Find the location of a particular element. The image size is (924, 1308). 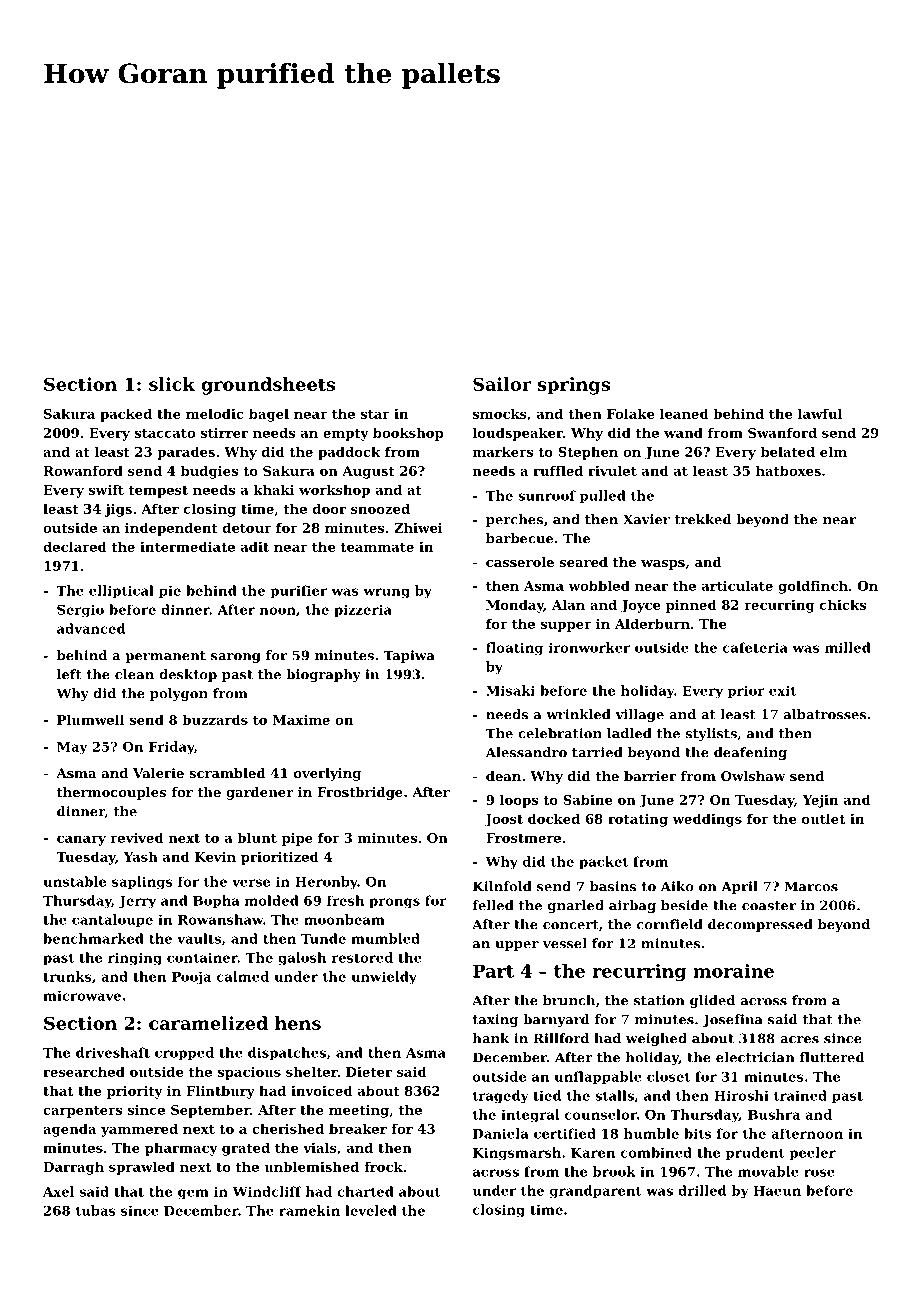

lawful is located at coordinates (820, 413).
